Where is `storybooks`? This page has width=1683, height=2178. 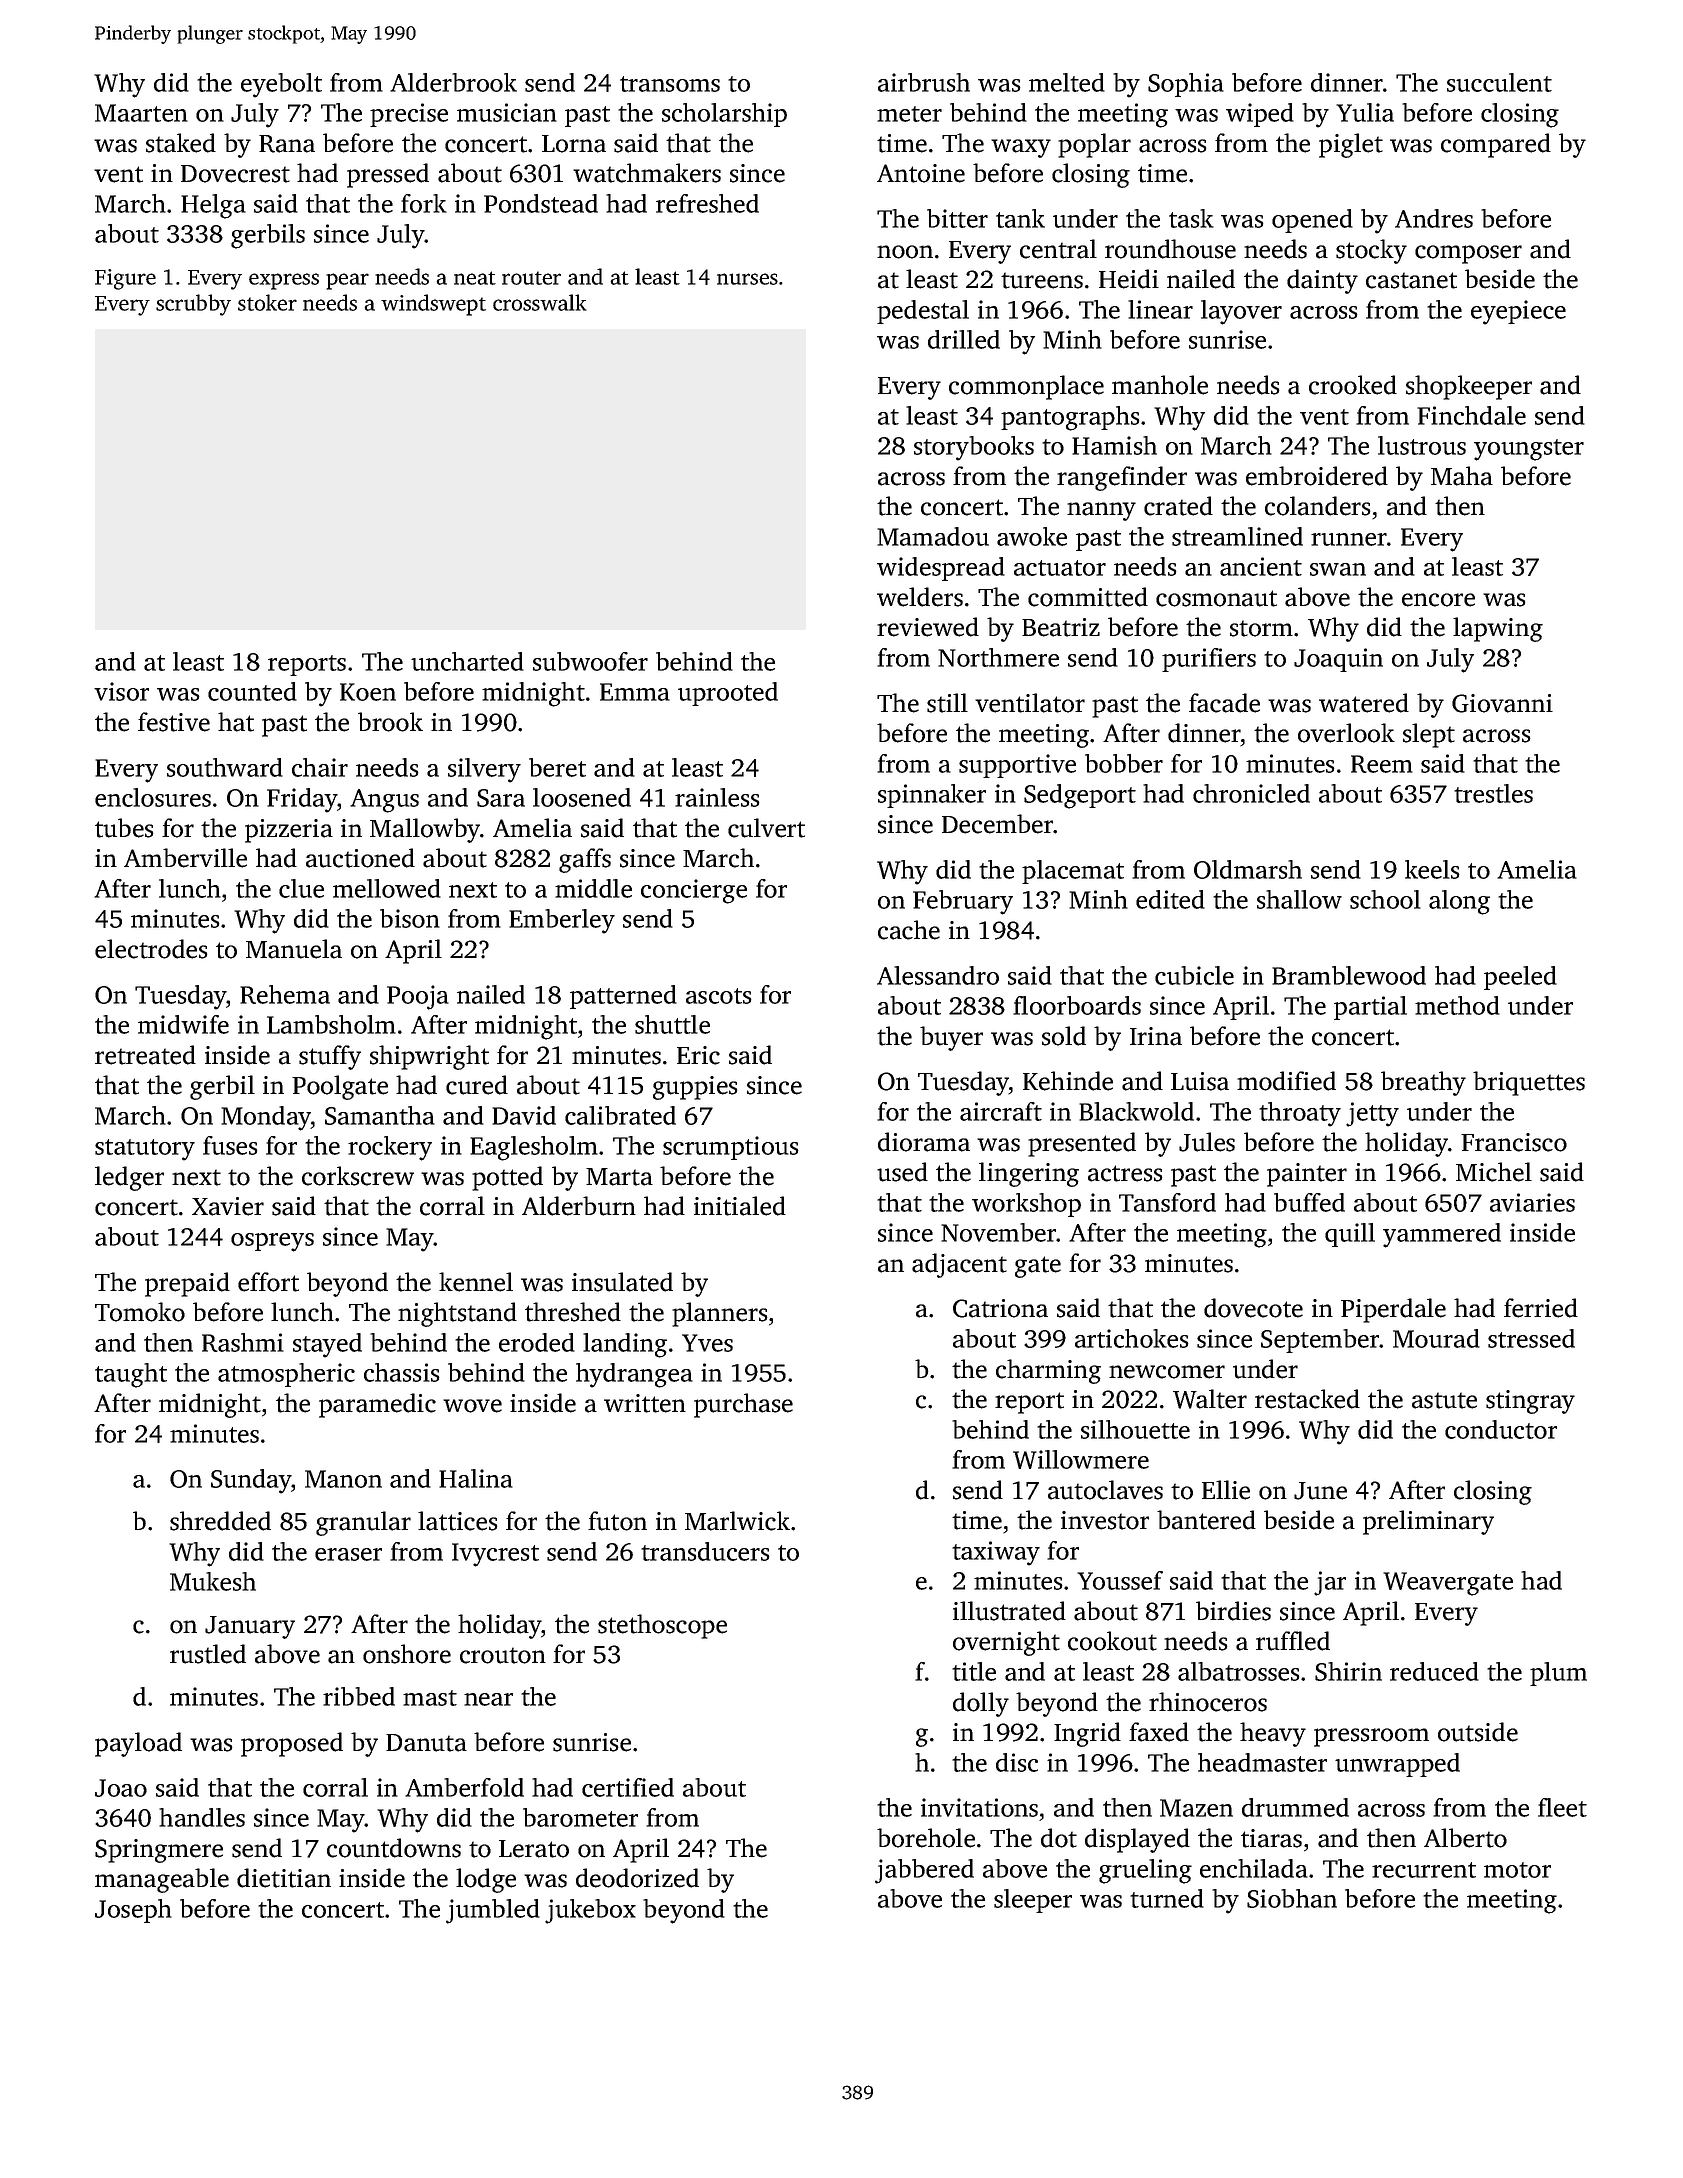
storybooks is located at coordinates (974, 448).
